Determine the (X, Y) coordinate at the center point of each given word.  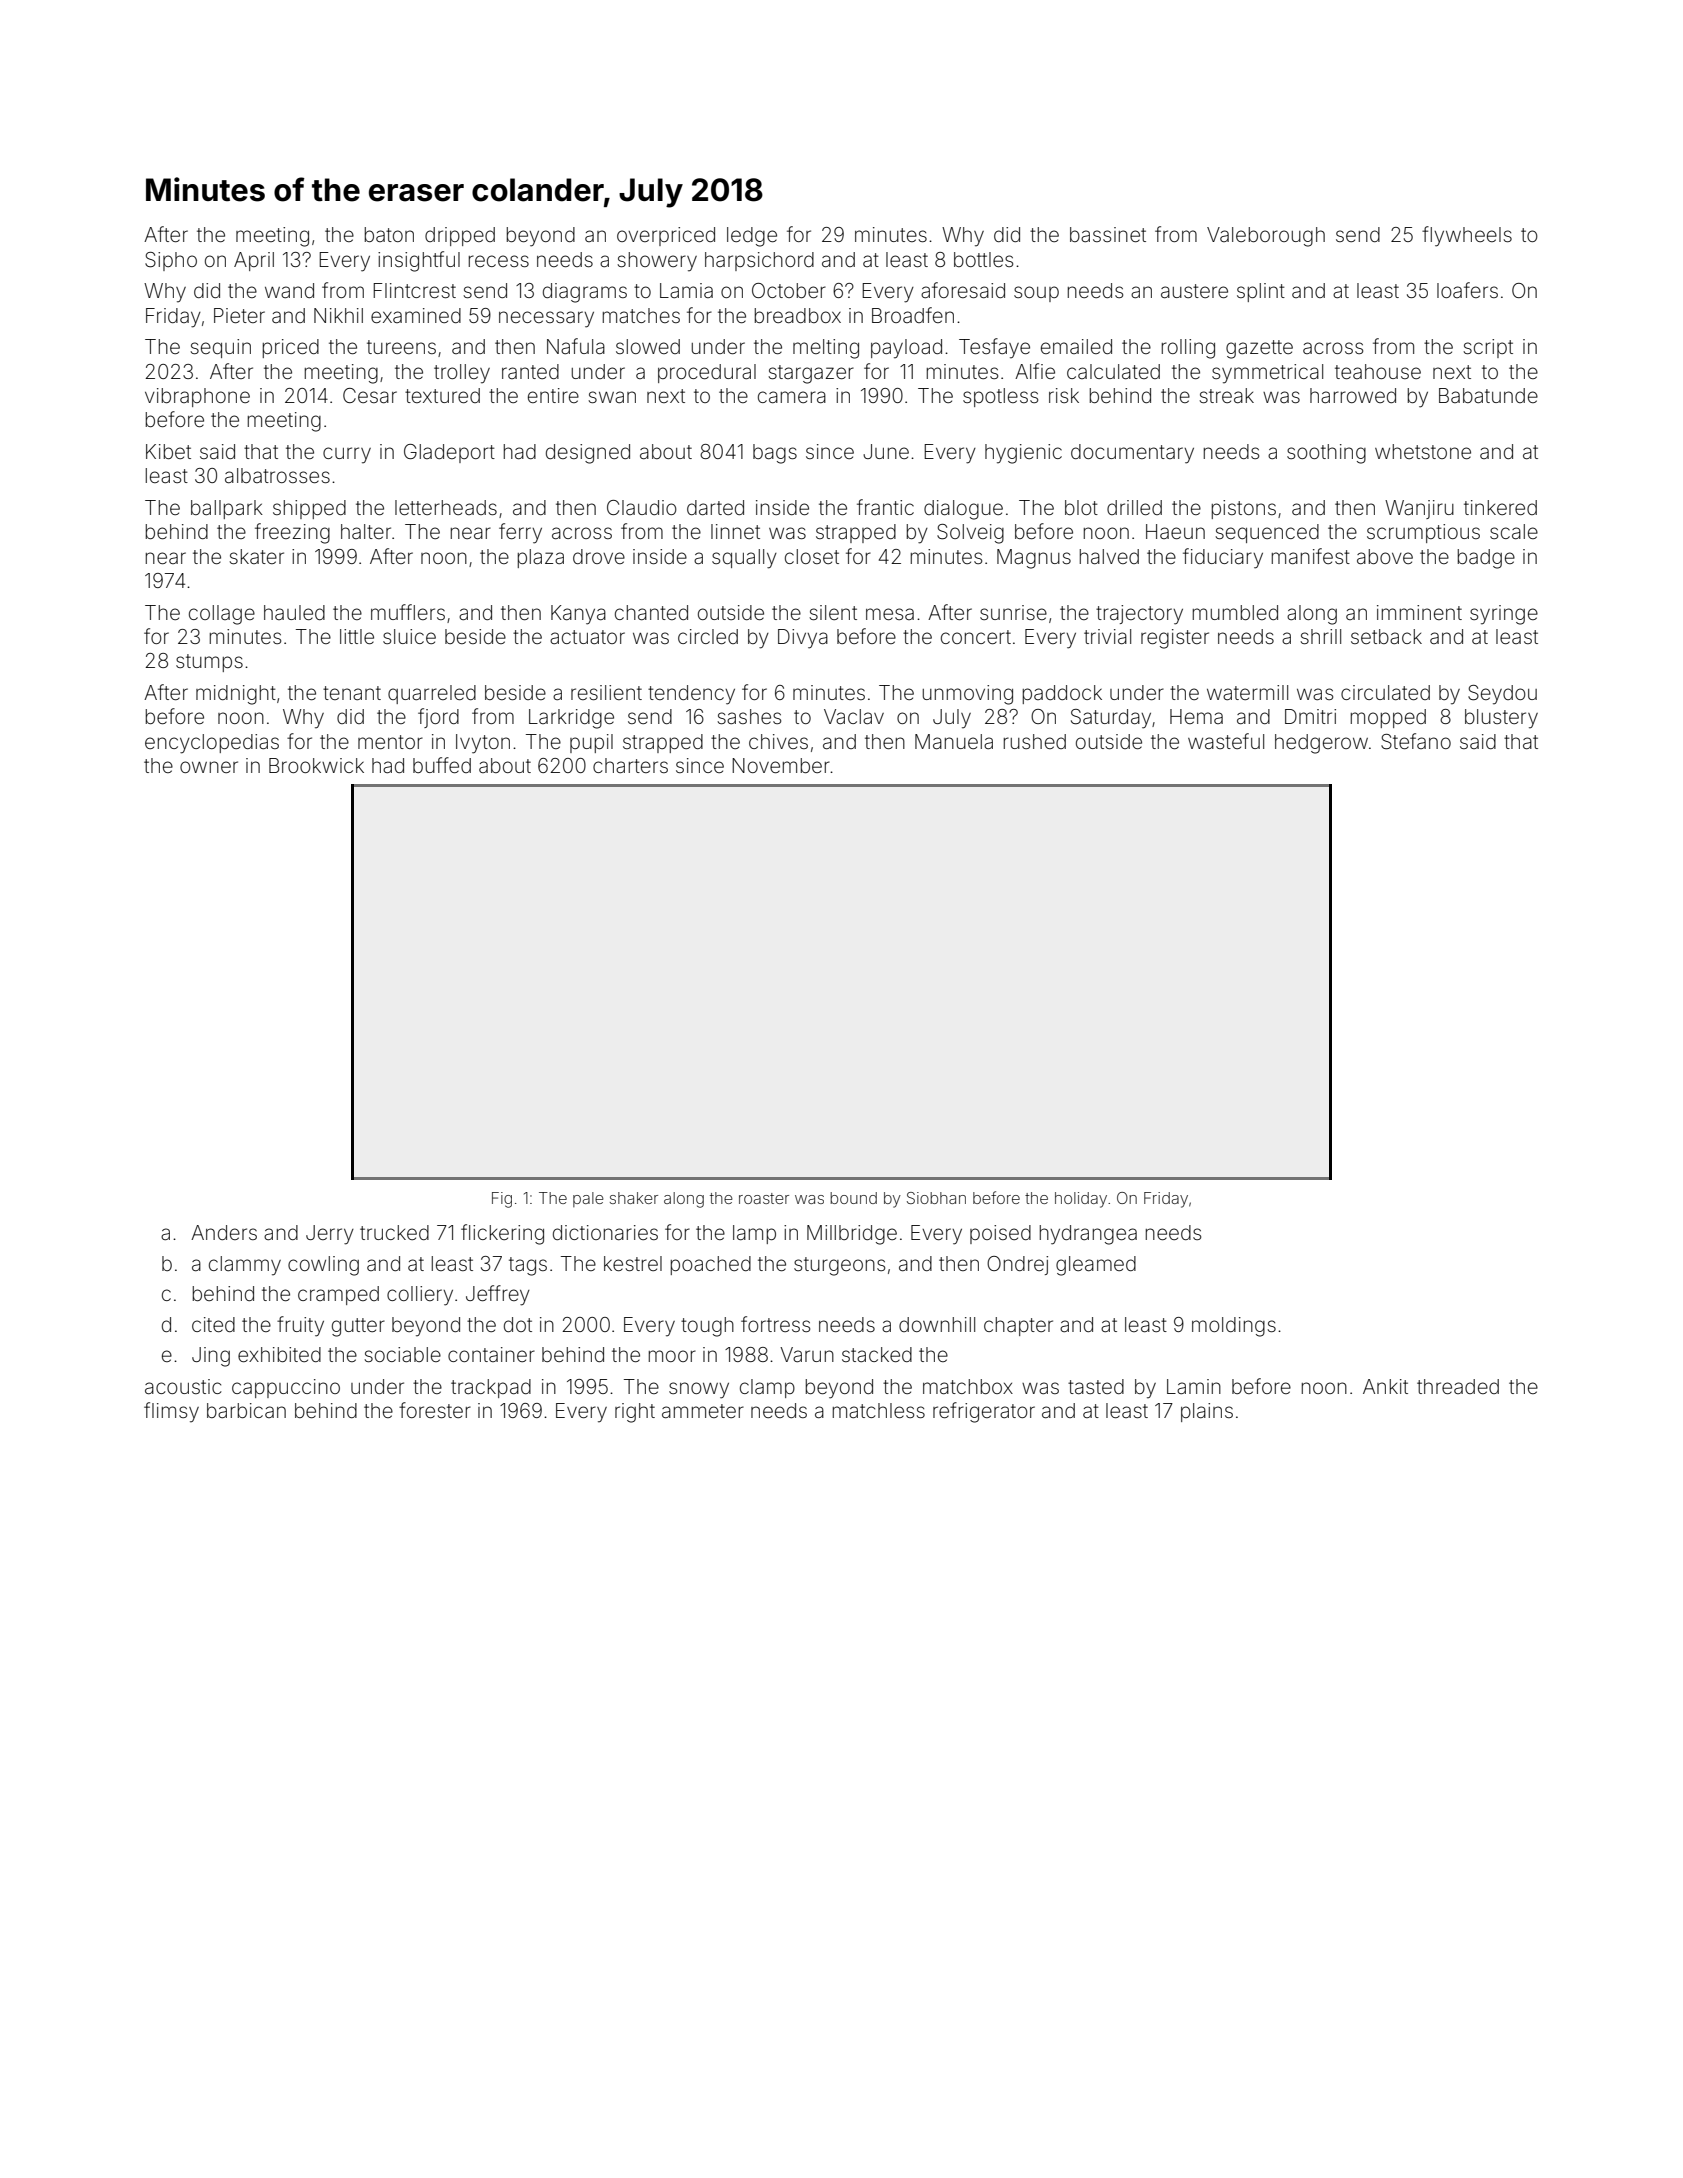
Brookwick (316, 765)
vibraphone (197, 397)
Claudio (642, 507)
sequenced (1267, 533)
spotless (1000, 397)
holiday (1081, 1200)
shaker (634, 1198)
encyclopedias (212, 744)
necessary (546, 319)
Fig (502, 1200)
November (781, 765)
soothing (1326, 454)
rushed (1035, 741)
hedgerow (1321, 744)
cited (213, 1324)
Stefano (1416, 741)
